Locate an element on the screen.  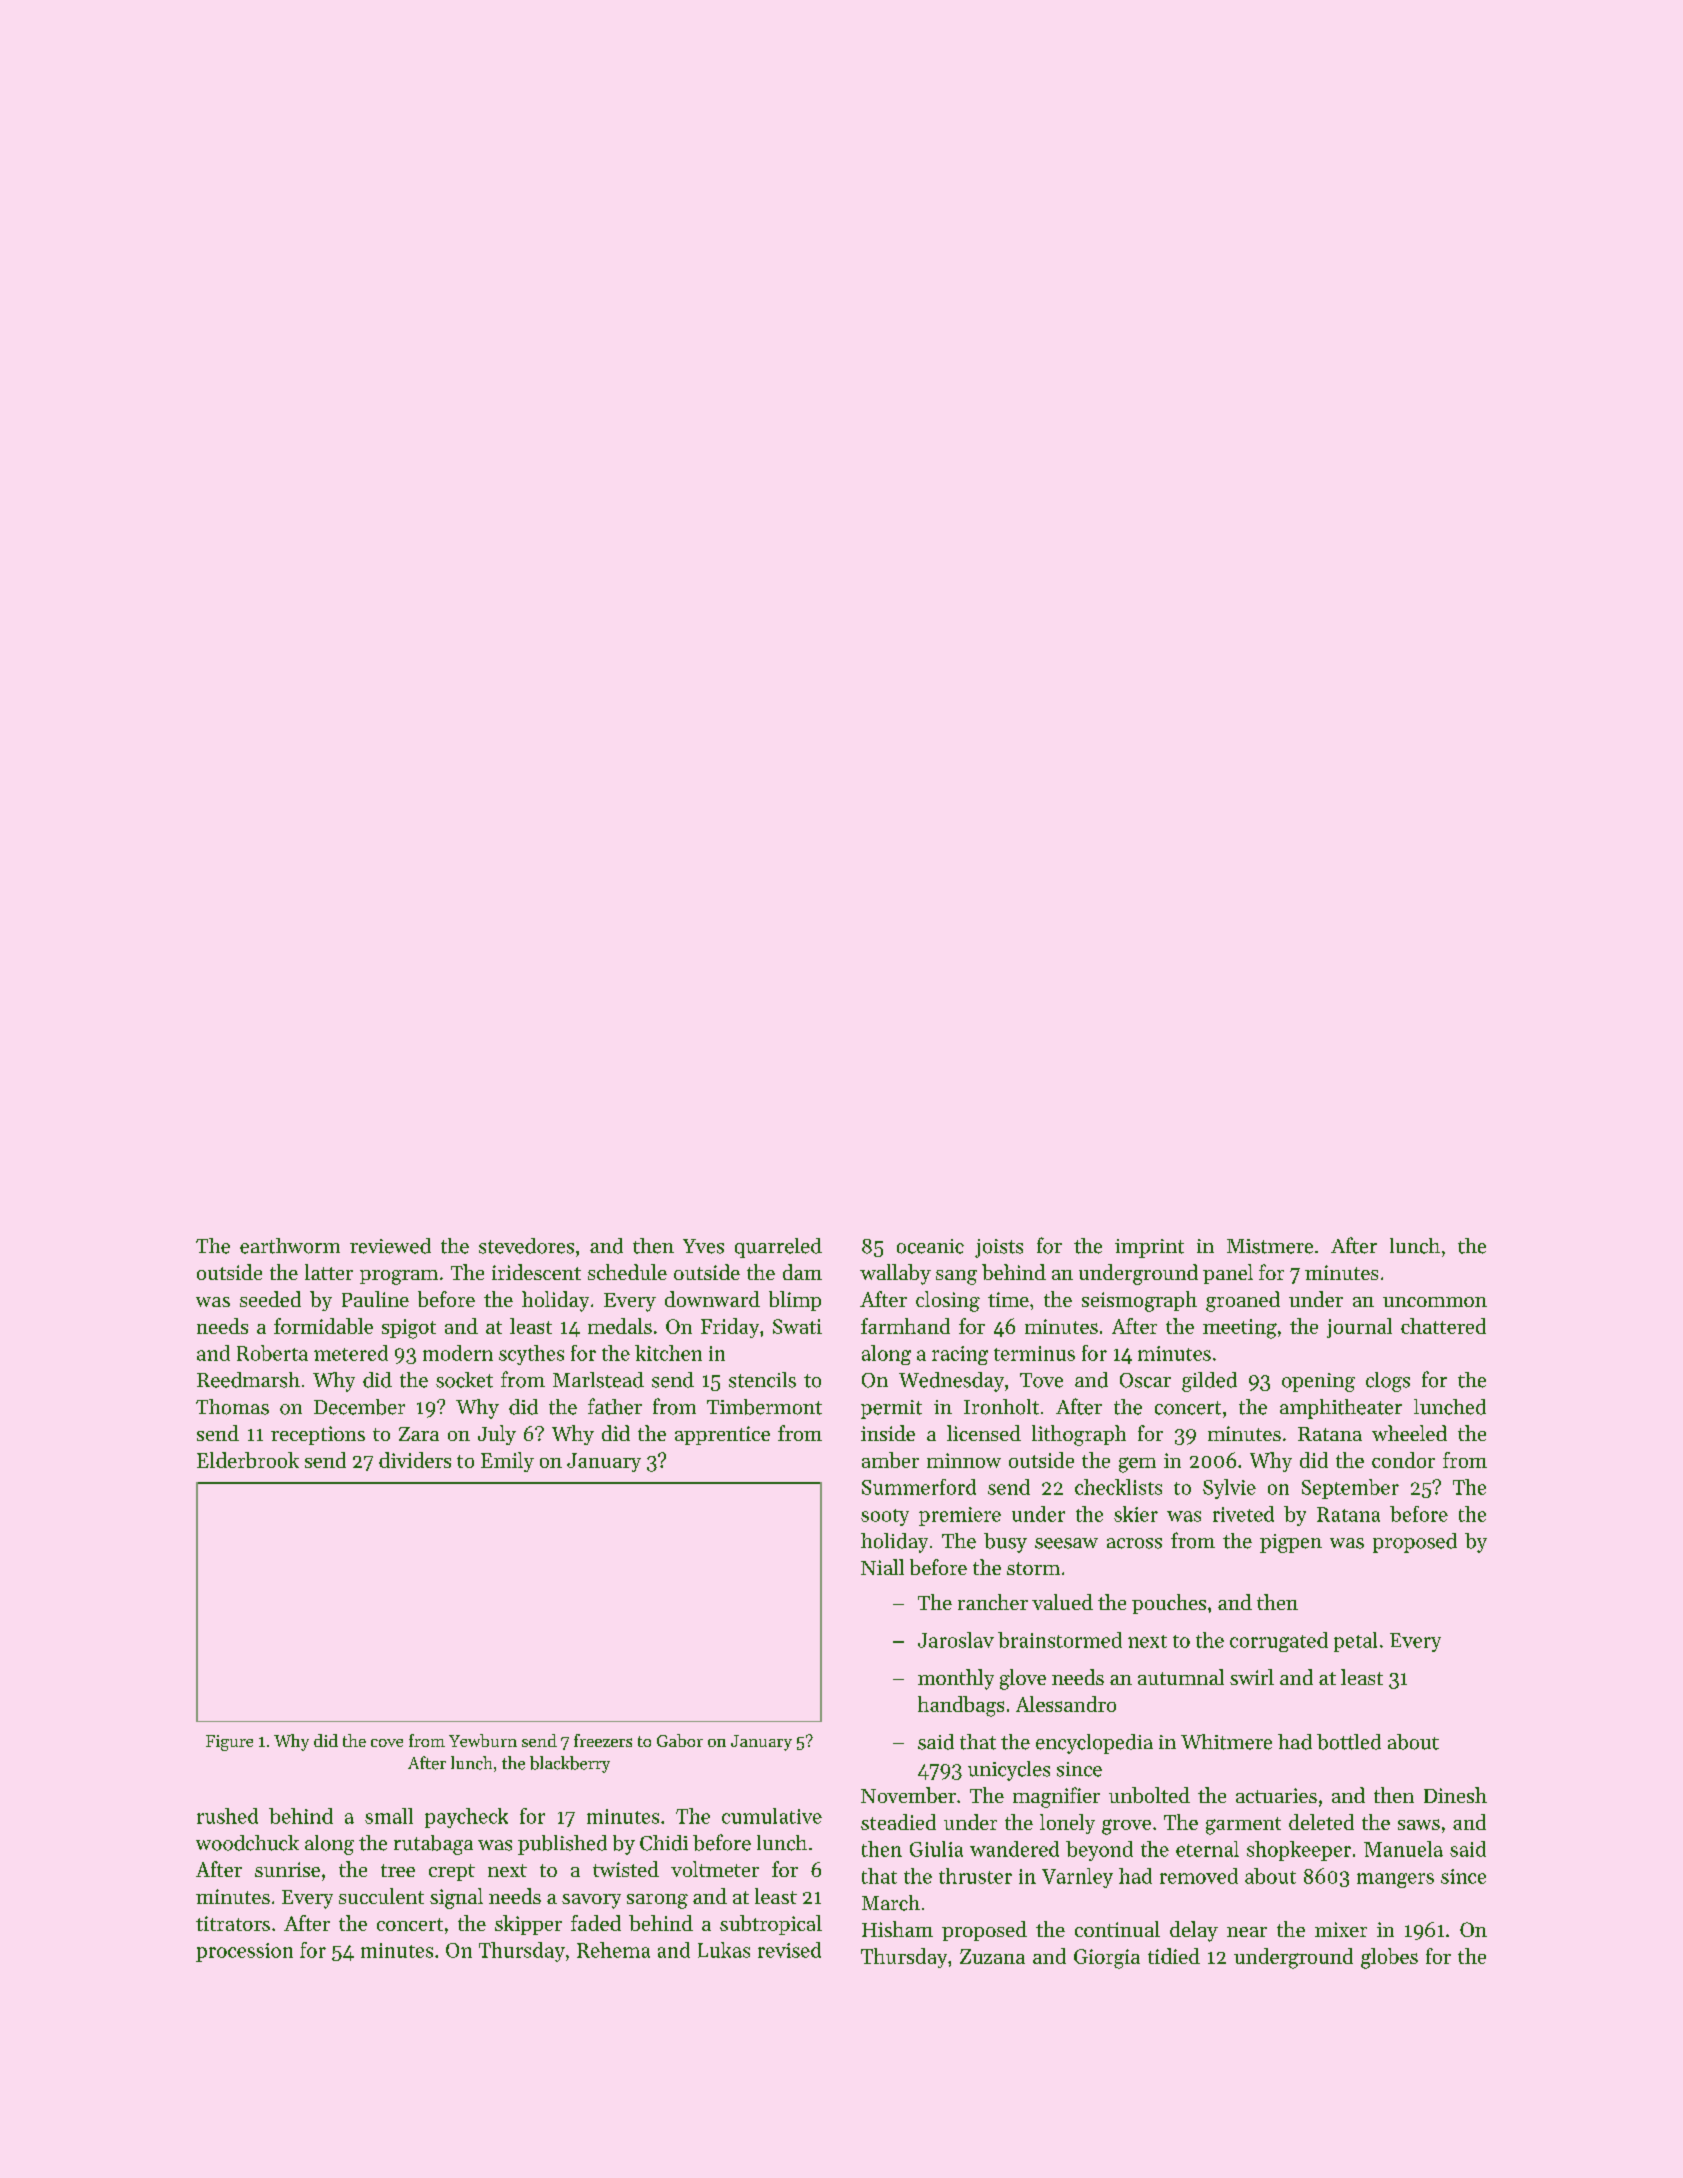
across is located at coordinates (1134, 1543).
